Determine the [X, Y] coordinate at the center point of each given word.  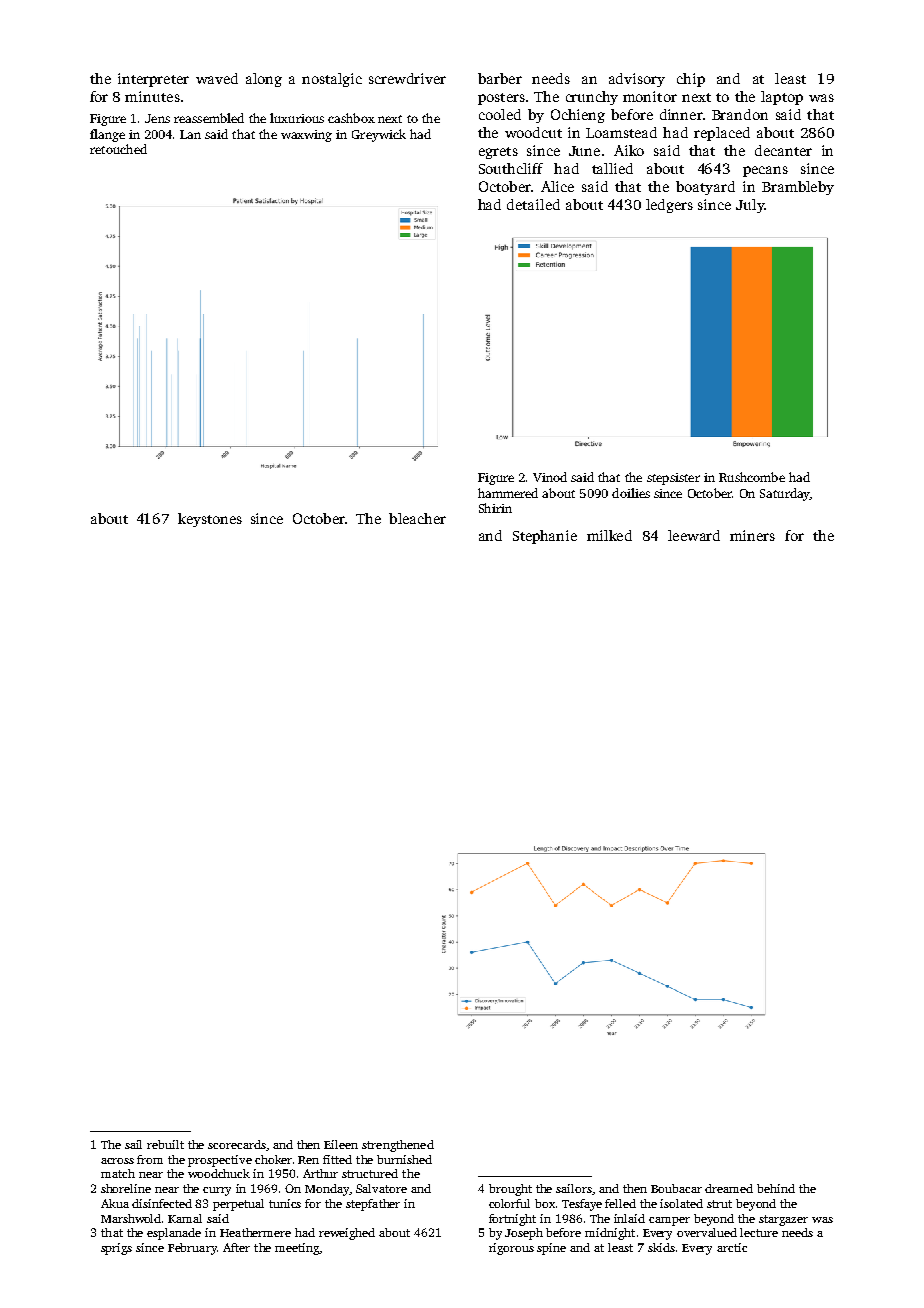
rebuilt [165, 1144]
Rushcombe [752, 477]
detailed [533, 204]
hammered [508, 493]
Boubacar [676, 1188]
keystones [210, 520]
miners [752, 535]
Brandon [740, 114]
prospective [220, 1161]
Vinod [550, 477]
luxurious [297, 118]
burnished [404, 1159]
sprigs [116, 1249]
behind [776, 1188]
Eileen [341, 1144]
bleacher [417, 518]
